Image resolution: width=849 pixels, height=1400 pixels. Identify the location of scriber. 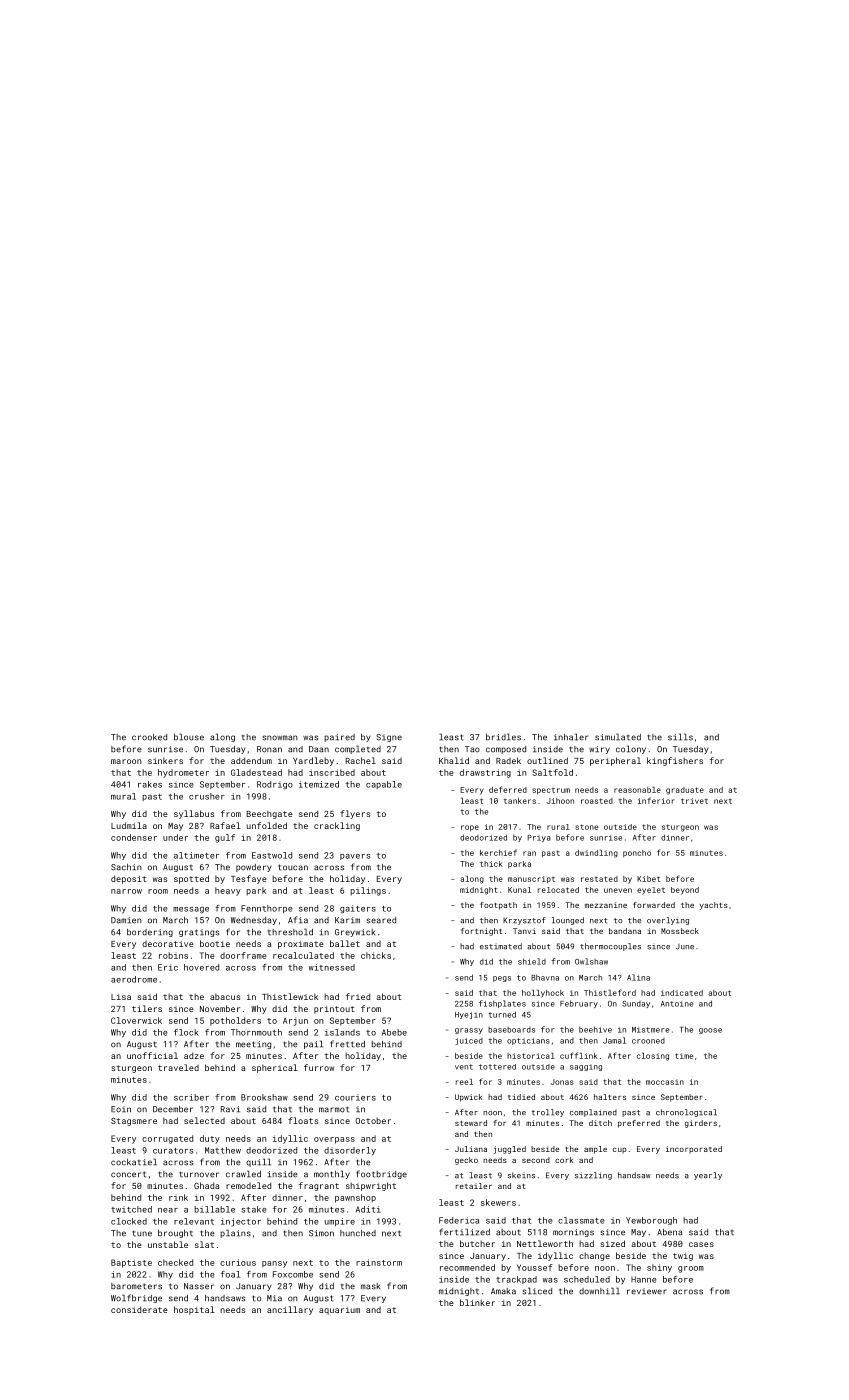
(191, 1097).
